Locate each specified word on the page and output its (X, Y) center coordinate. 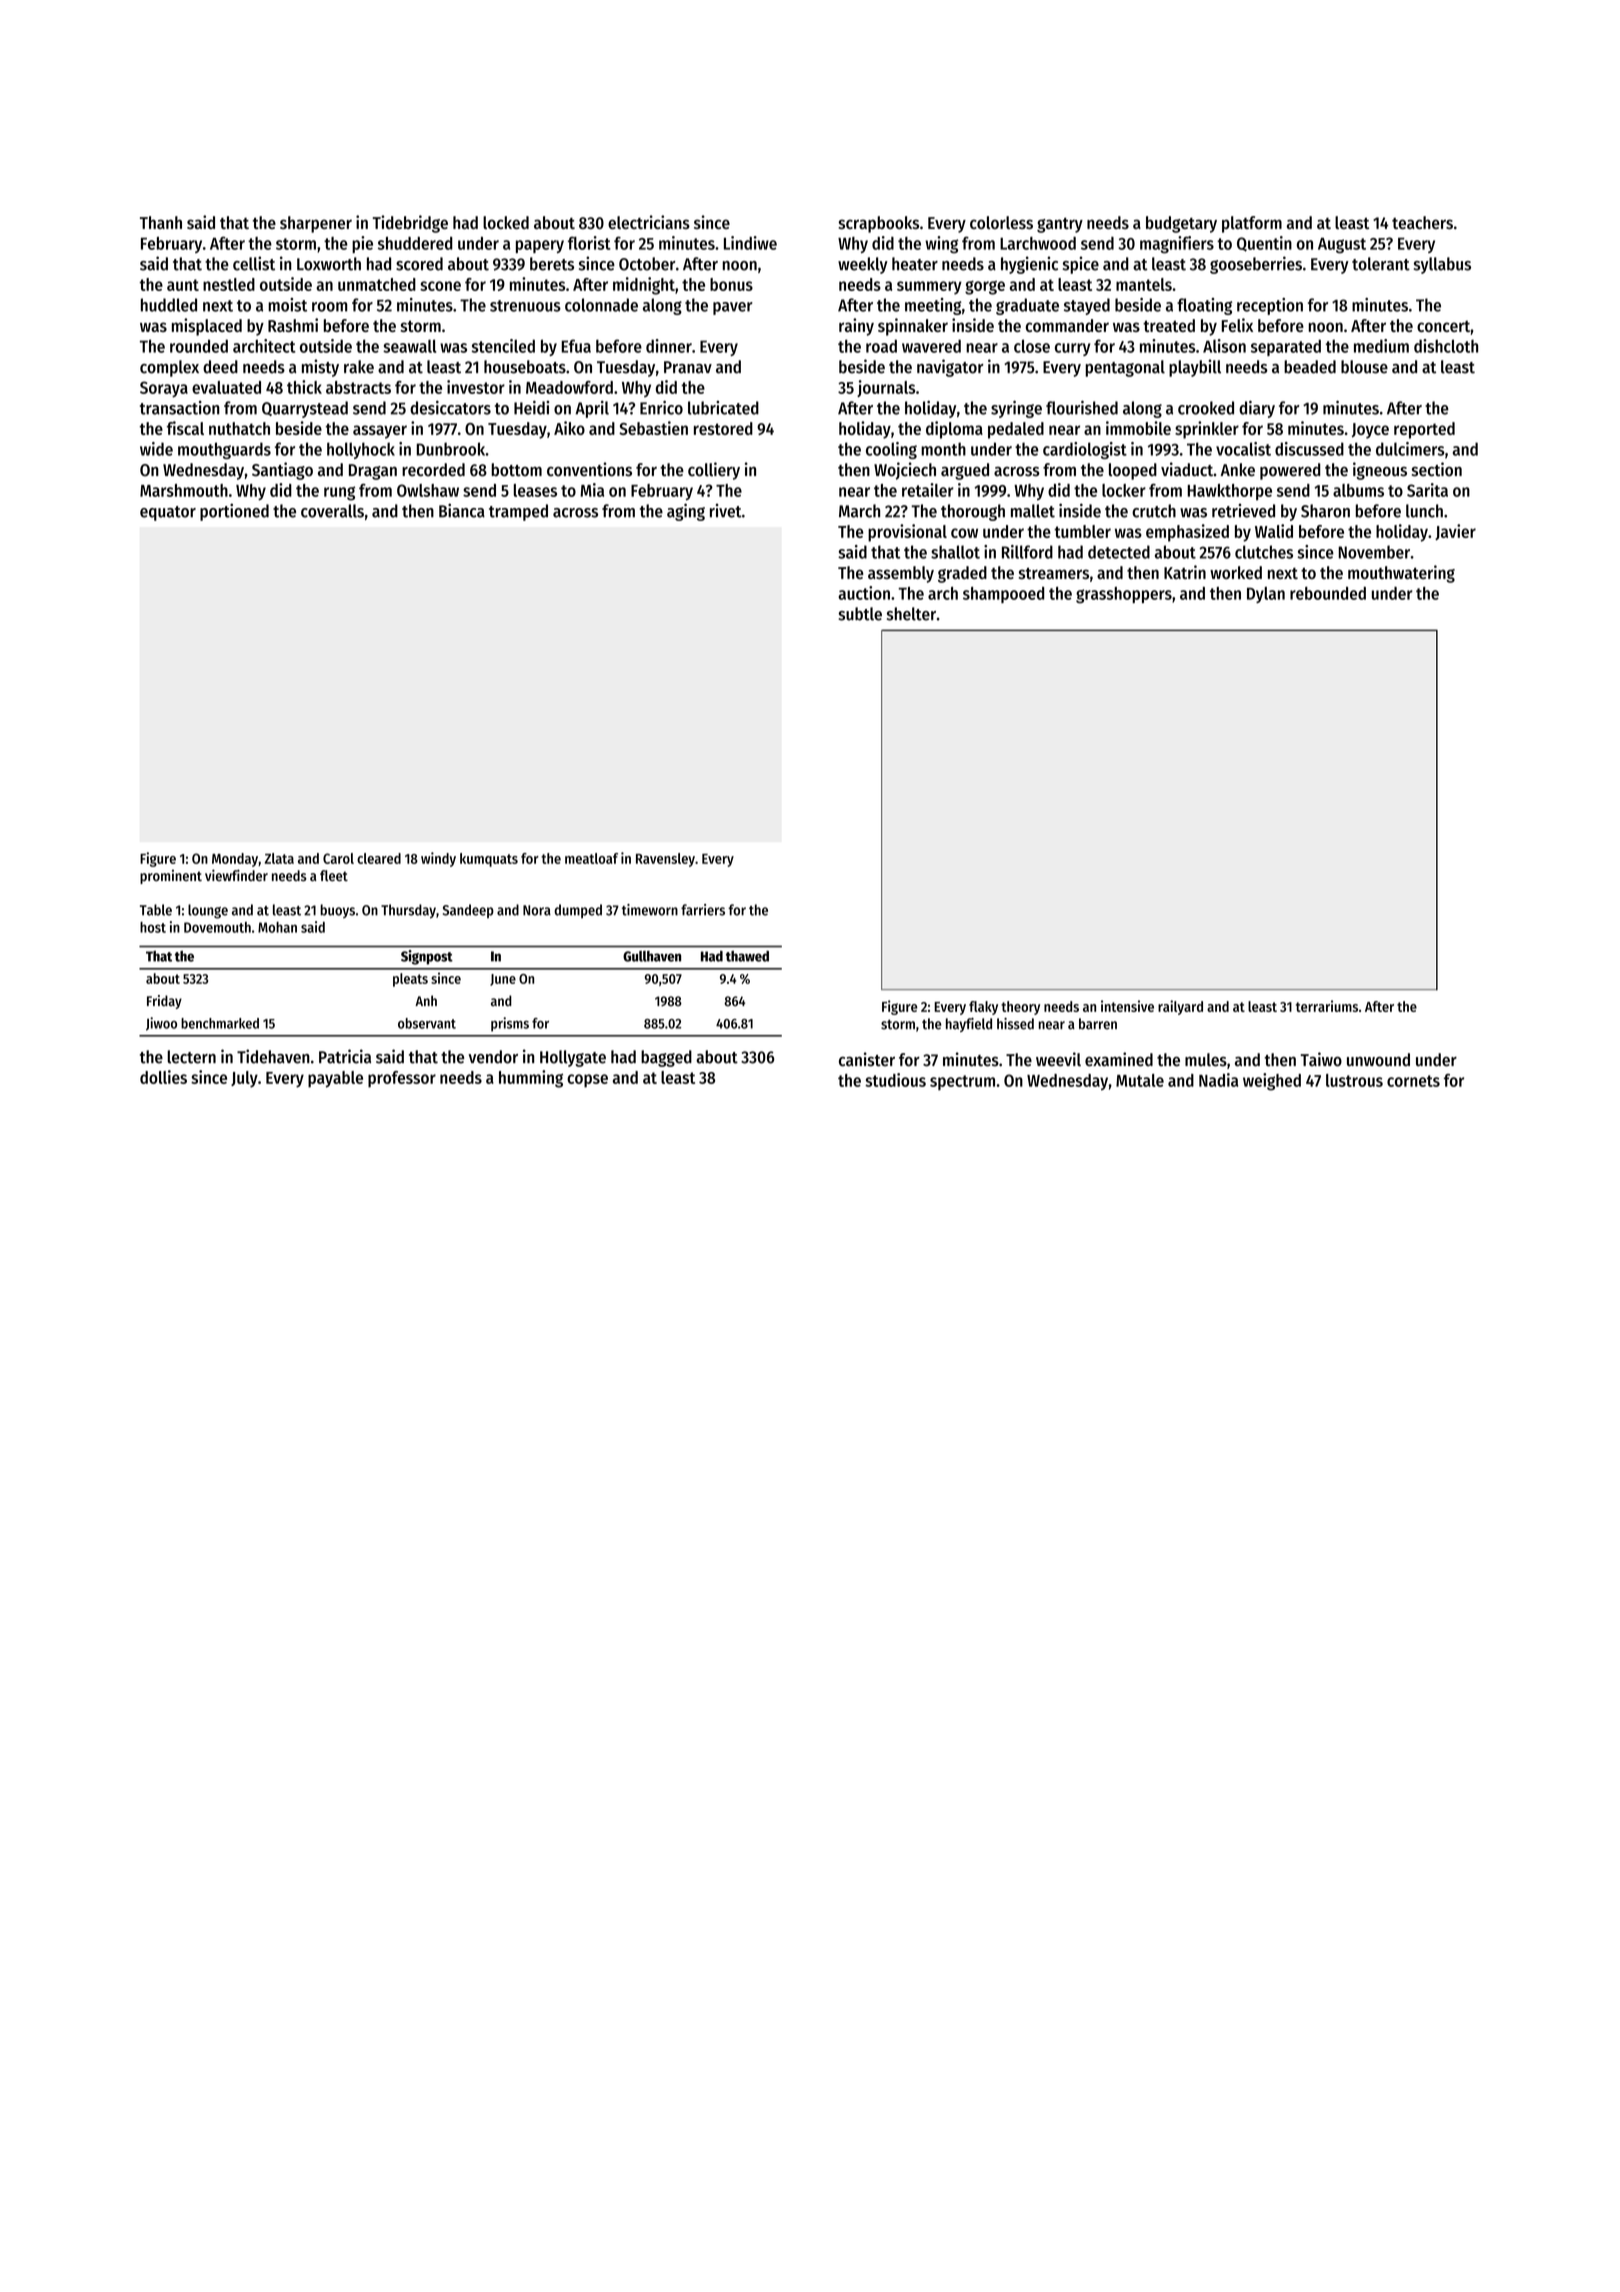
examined (1119, 1059)
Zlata (279, 858)
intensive (1127, 1006)
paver (733, 308)
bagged (666, 1058)
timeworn (650, 910)
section (1437, 469)
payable (335, 1079)
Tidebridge (410, 224)
